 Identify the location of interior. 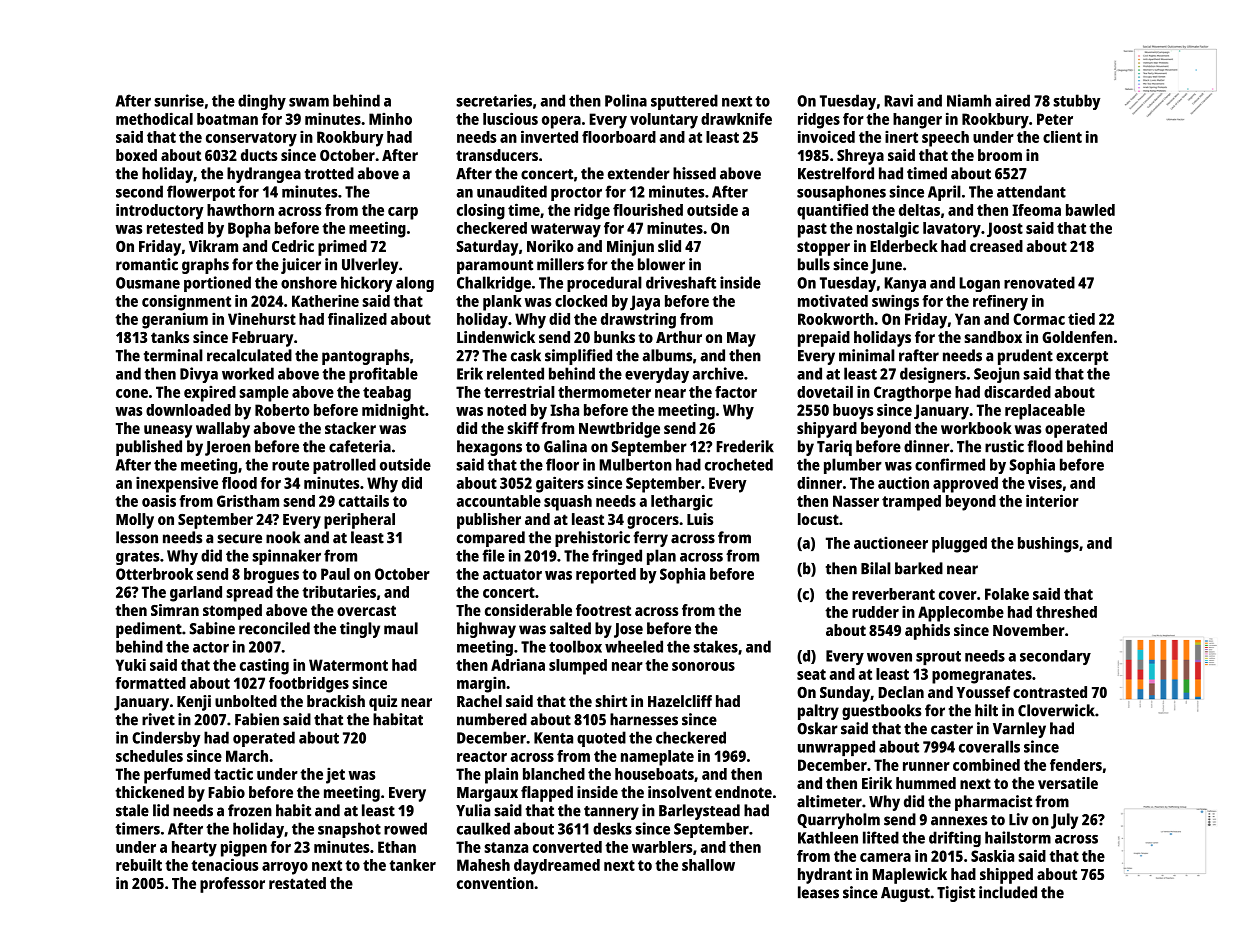
(1052, 500).
